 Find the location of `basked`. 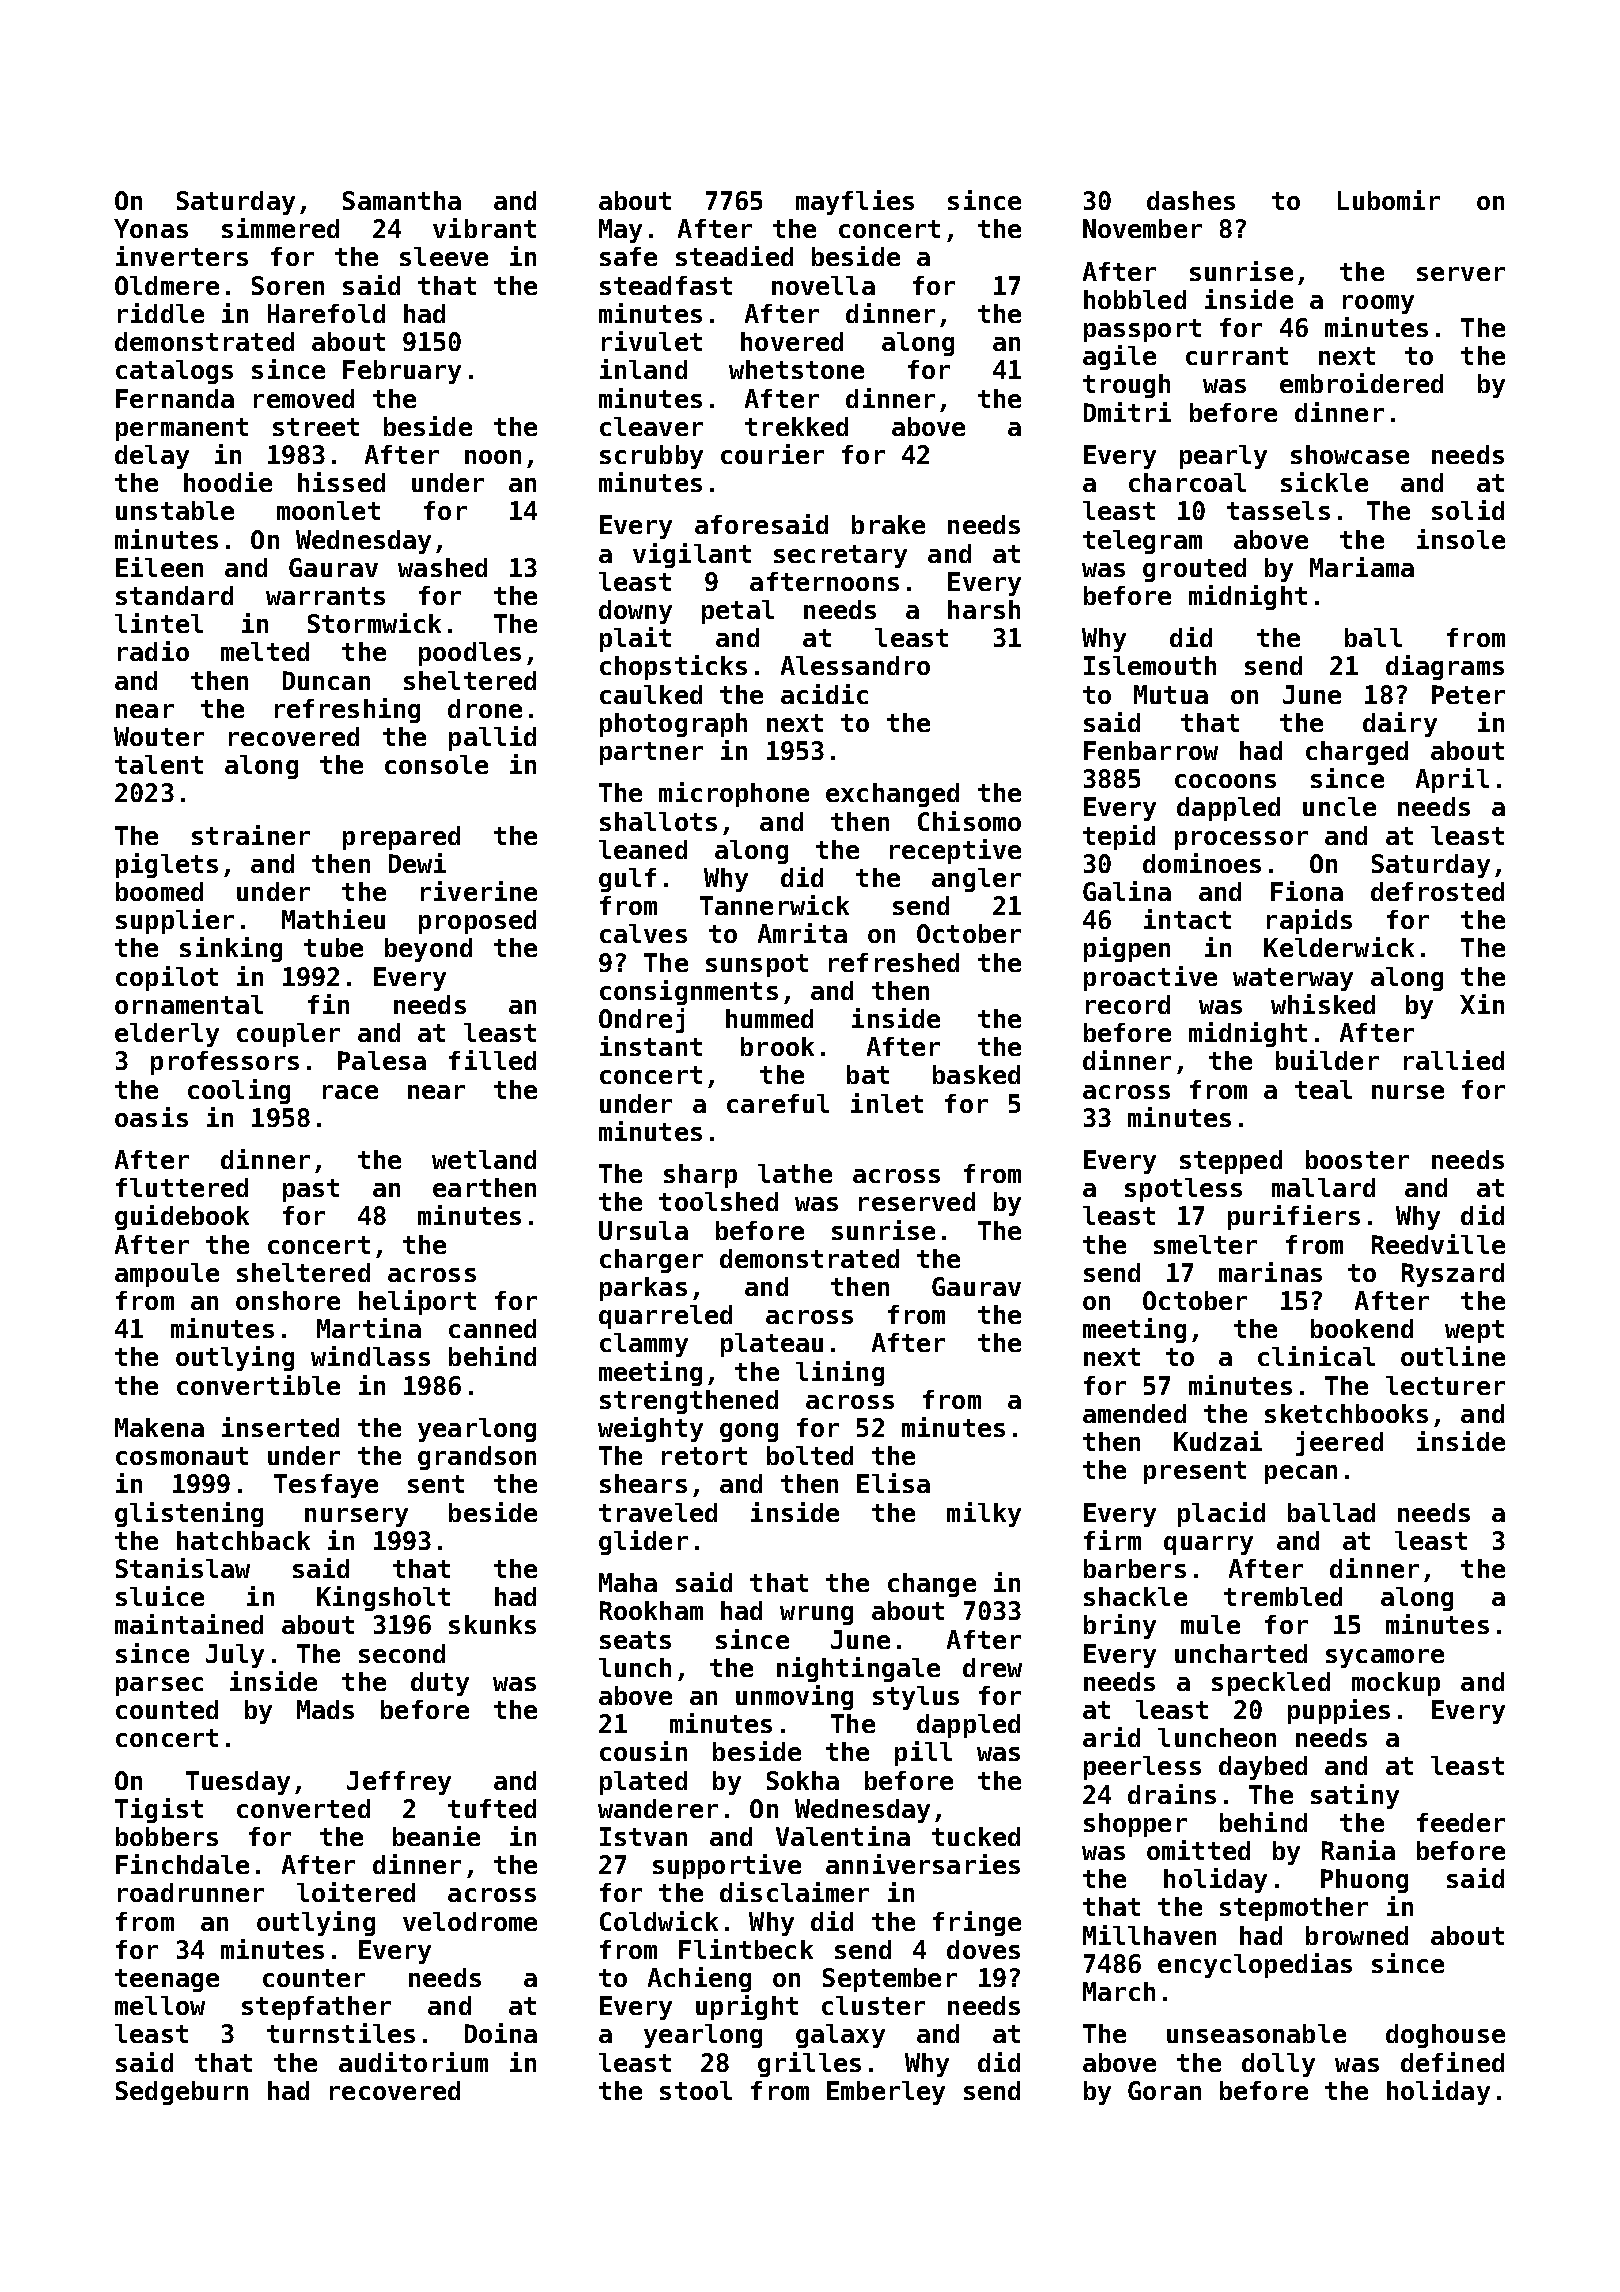

basked is located at coordinates (976, 1074).
